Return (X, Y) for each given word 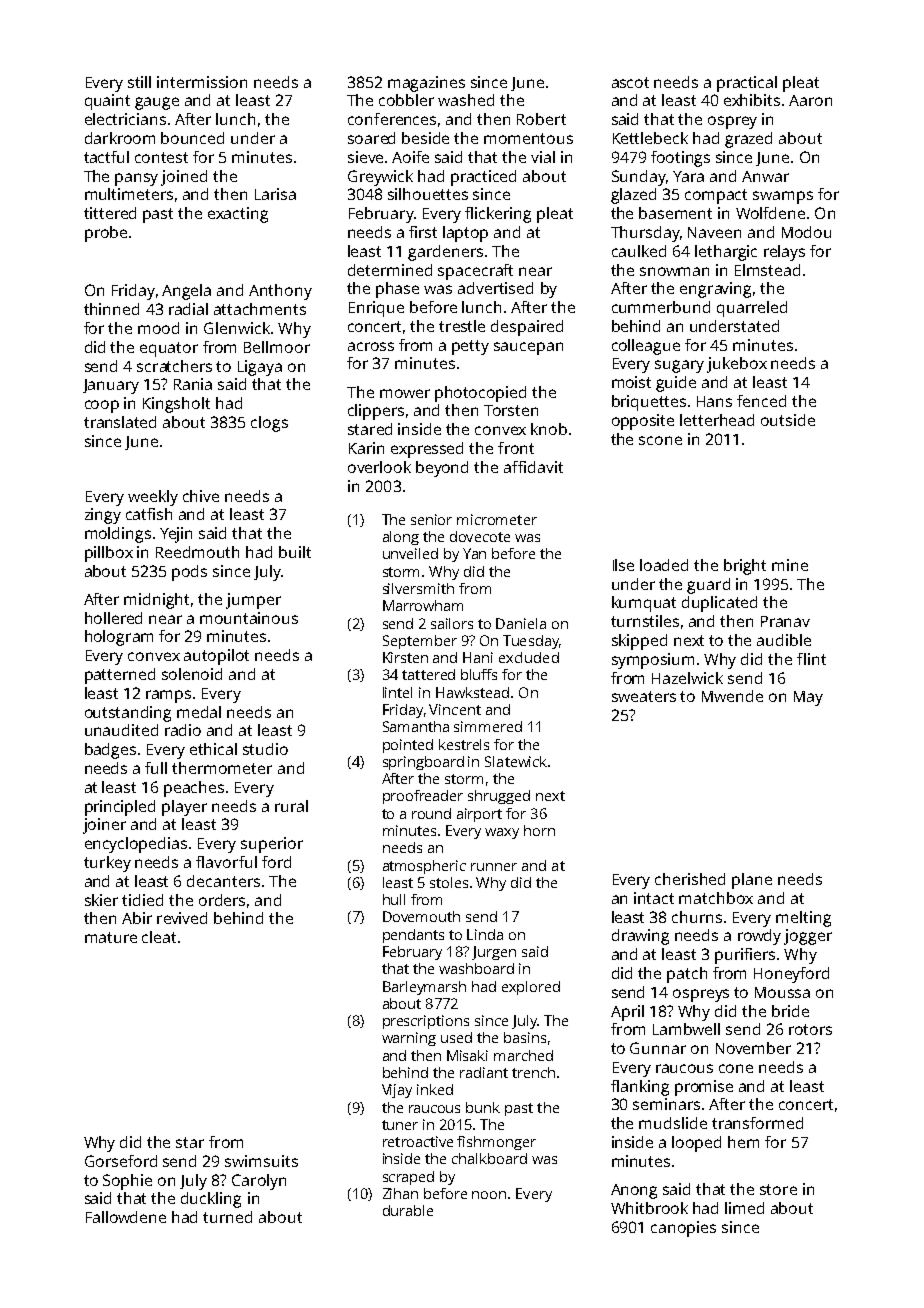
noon (489, 1195)
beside (425, 138)
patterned (120, 676)
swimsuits (261, 1161)
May (808, 698)
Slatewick (516, 761)
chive (201, 496)
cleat (159, 937)
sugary (679, 366)
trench (533, 1072)
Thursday (645, 234)
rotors (810, 1029)
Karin (366, 448)
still (139, 82)
